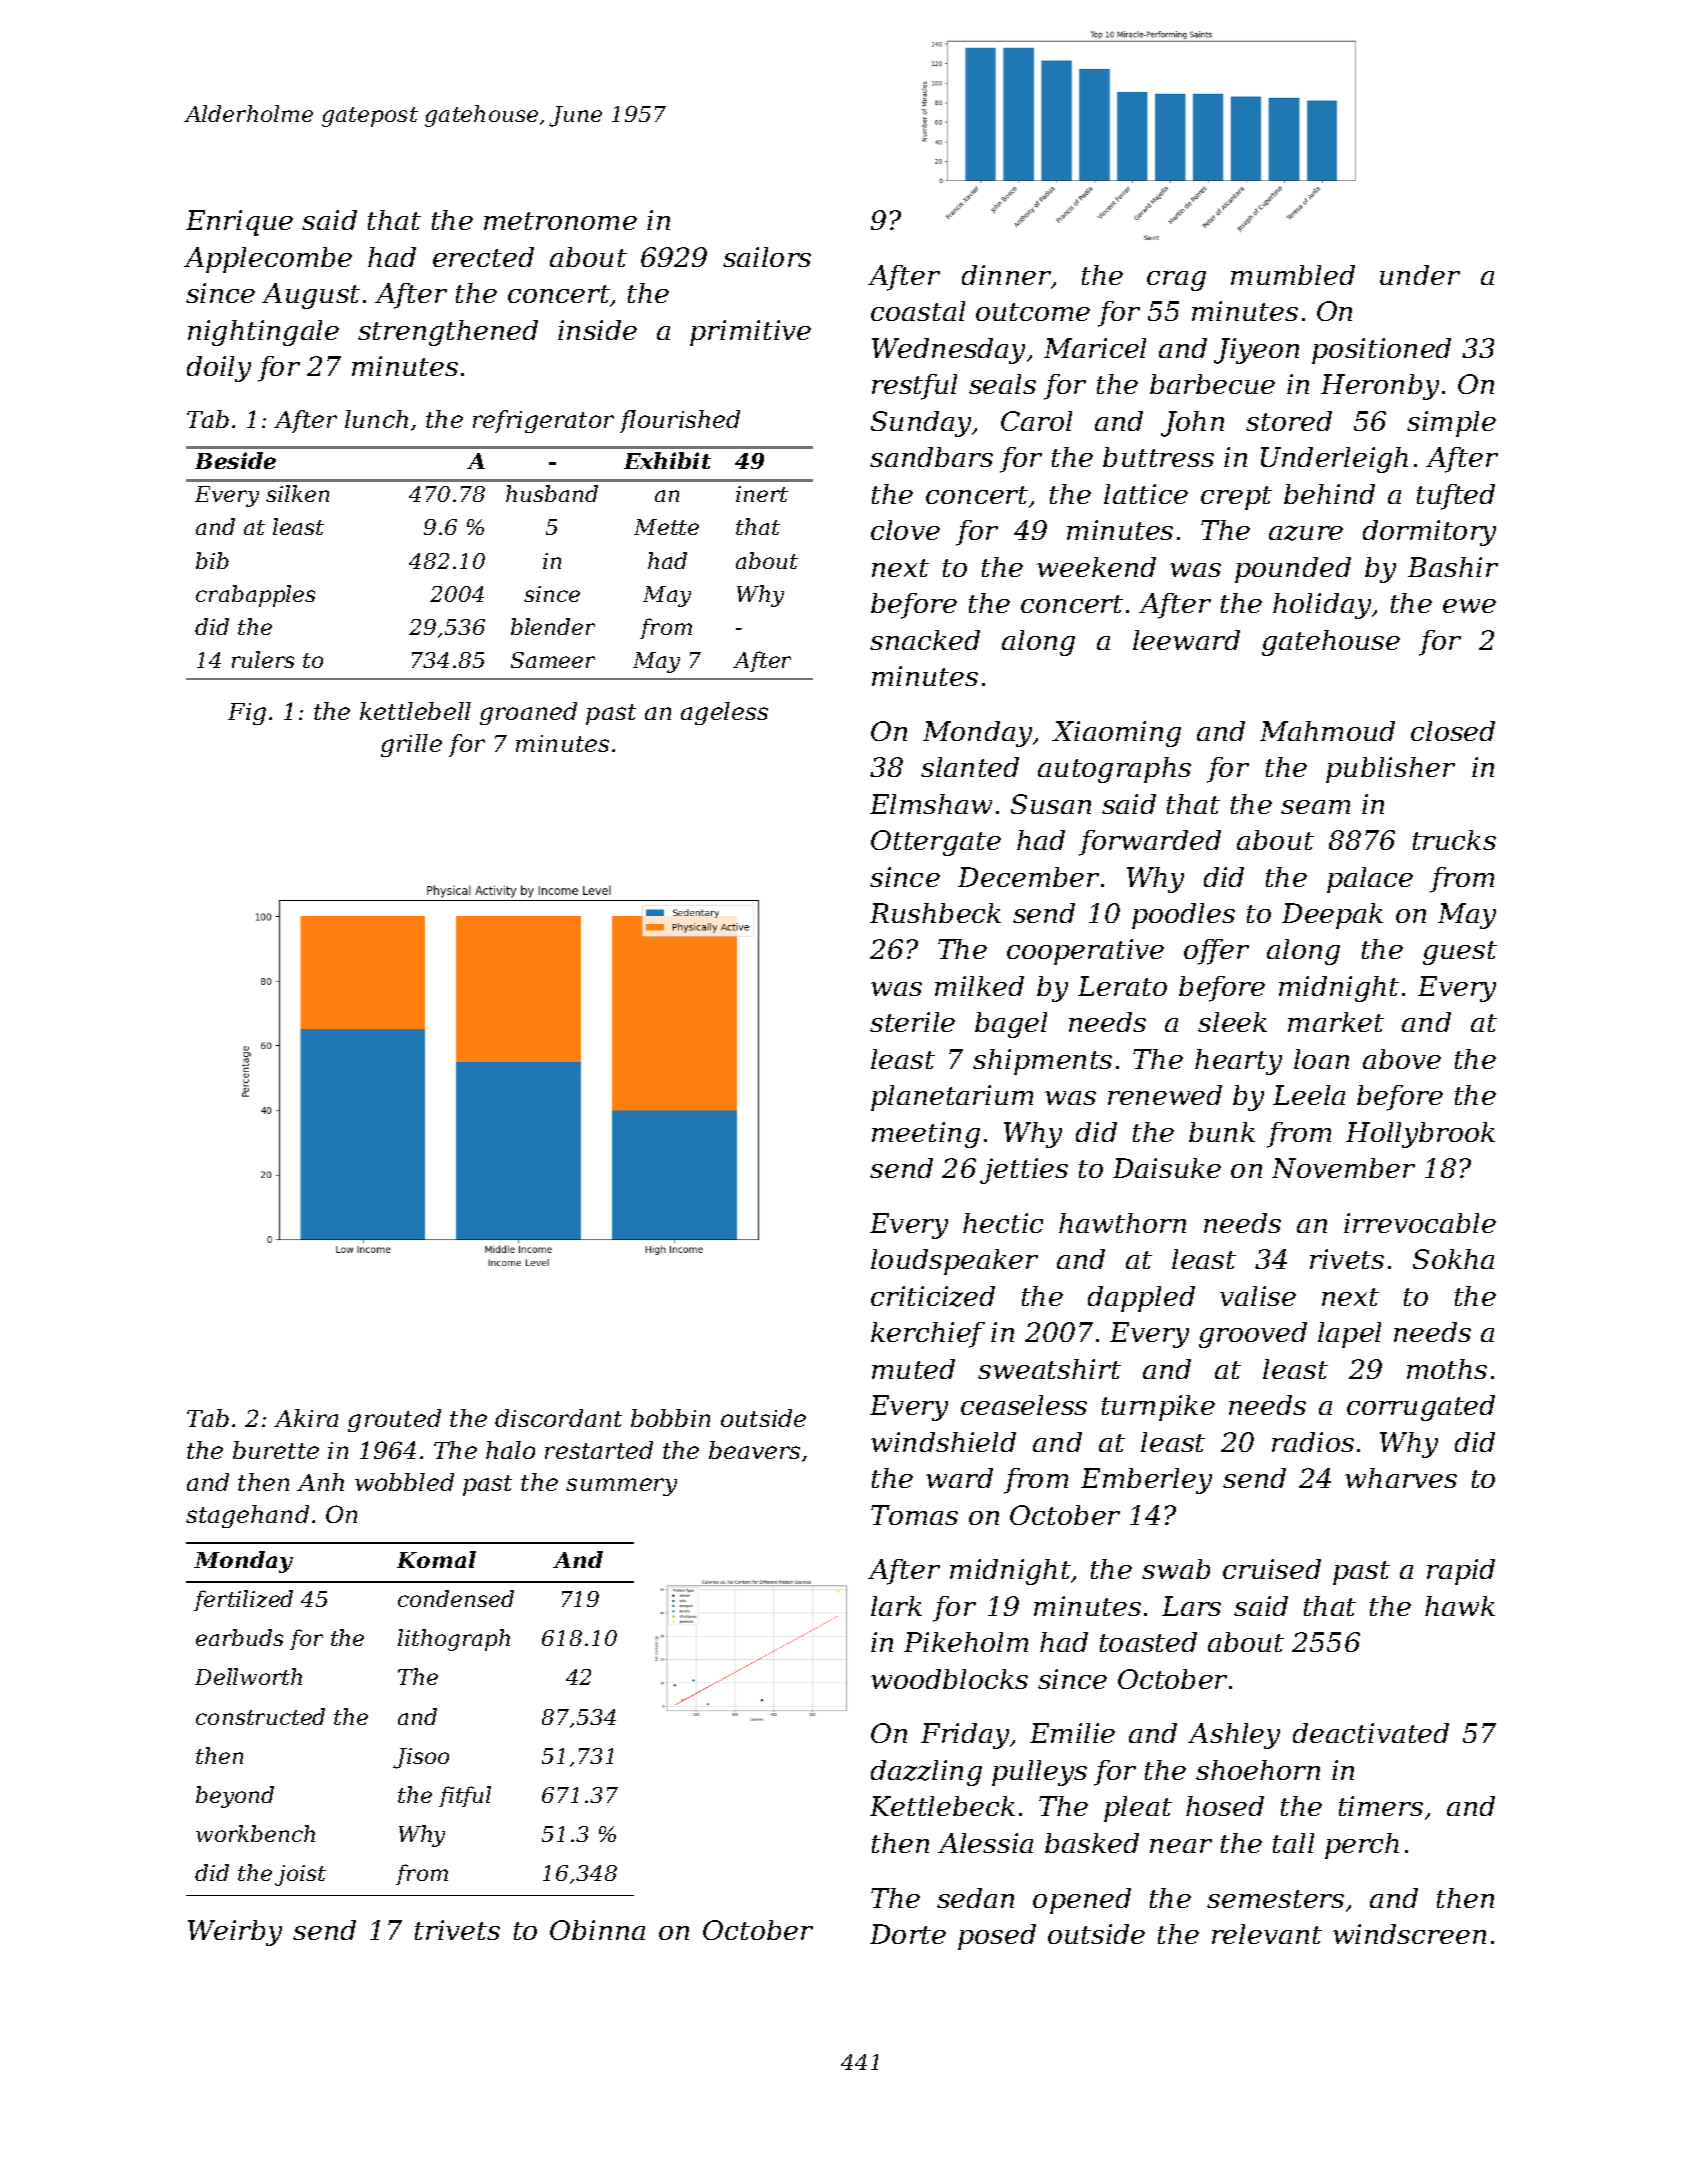 Image resolution: width=1683 pixels, height=2178 pixels. Describe the element at coordinates (235, 460) in the image. I see `Beside` at that location.
